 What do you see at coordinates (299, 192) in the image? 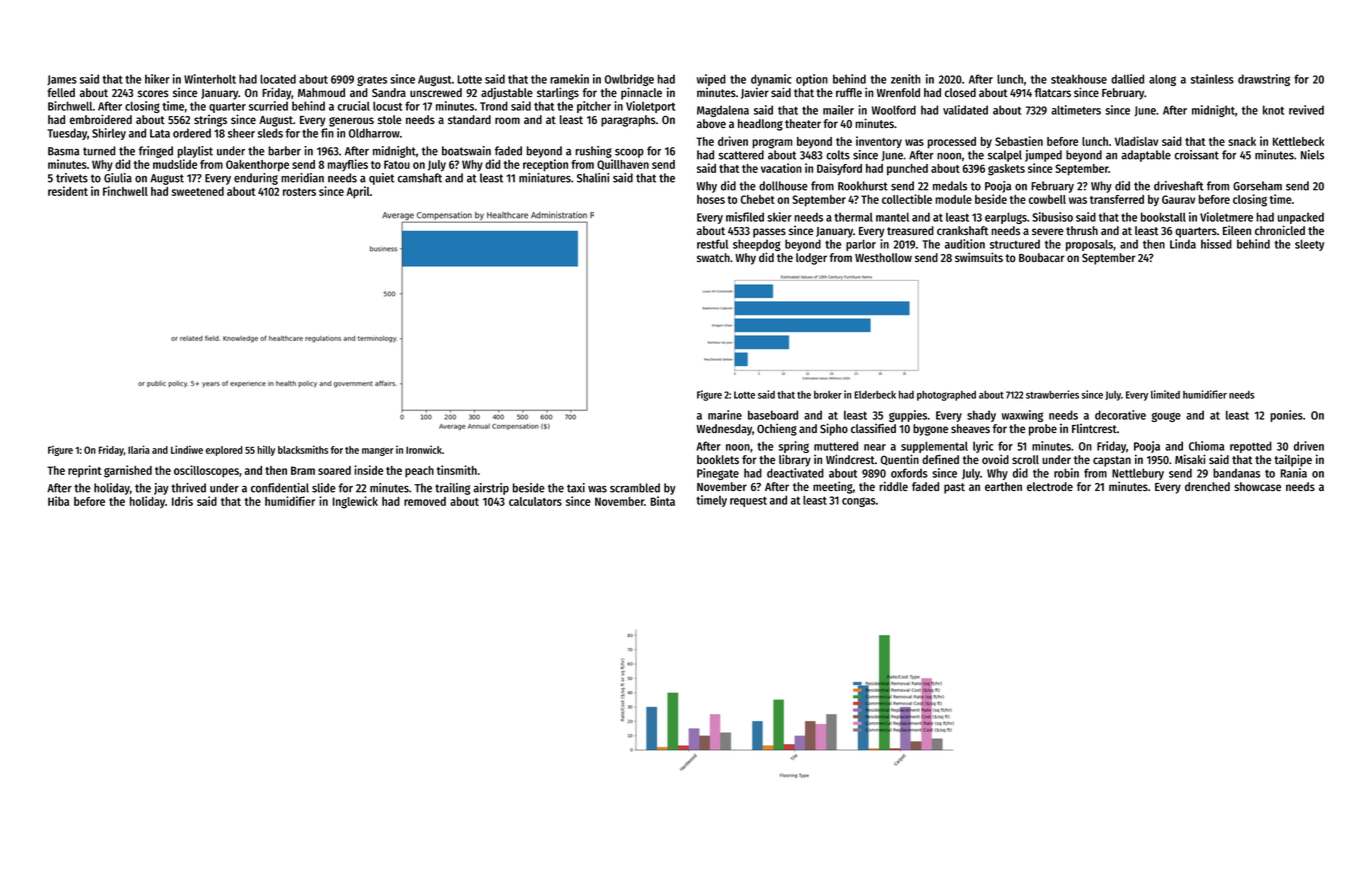
I see `rosters` at bounding box center [299, 192].
